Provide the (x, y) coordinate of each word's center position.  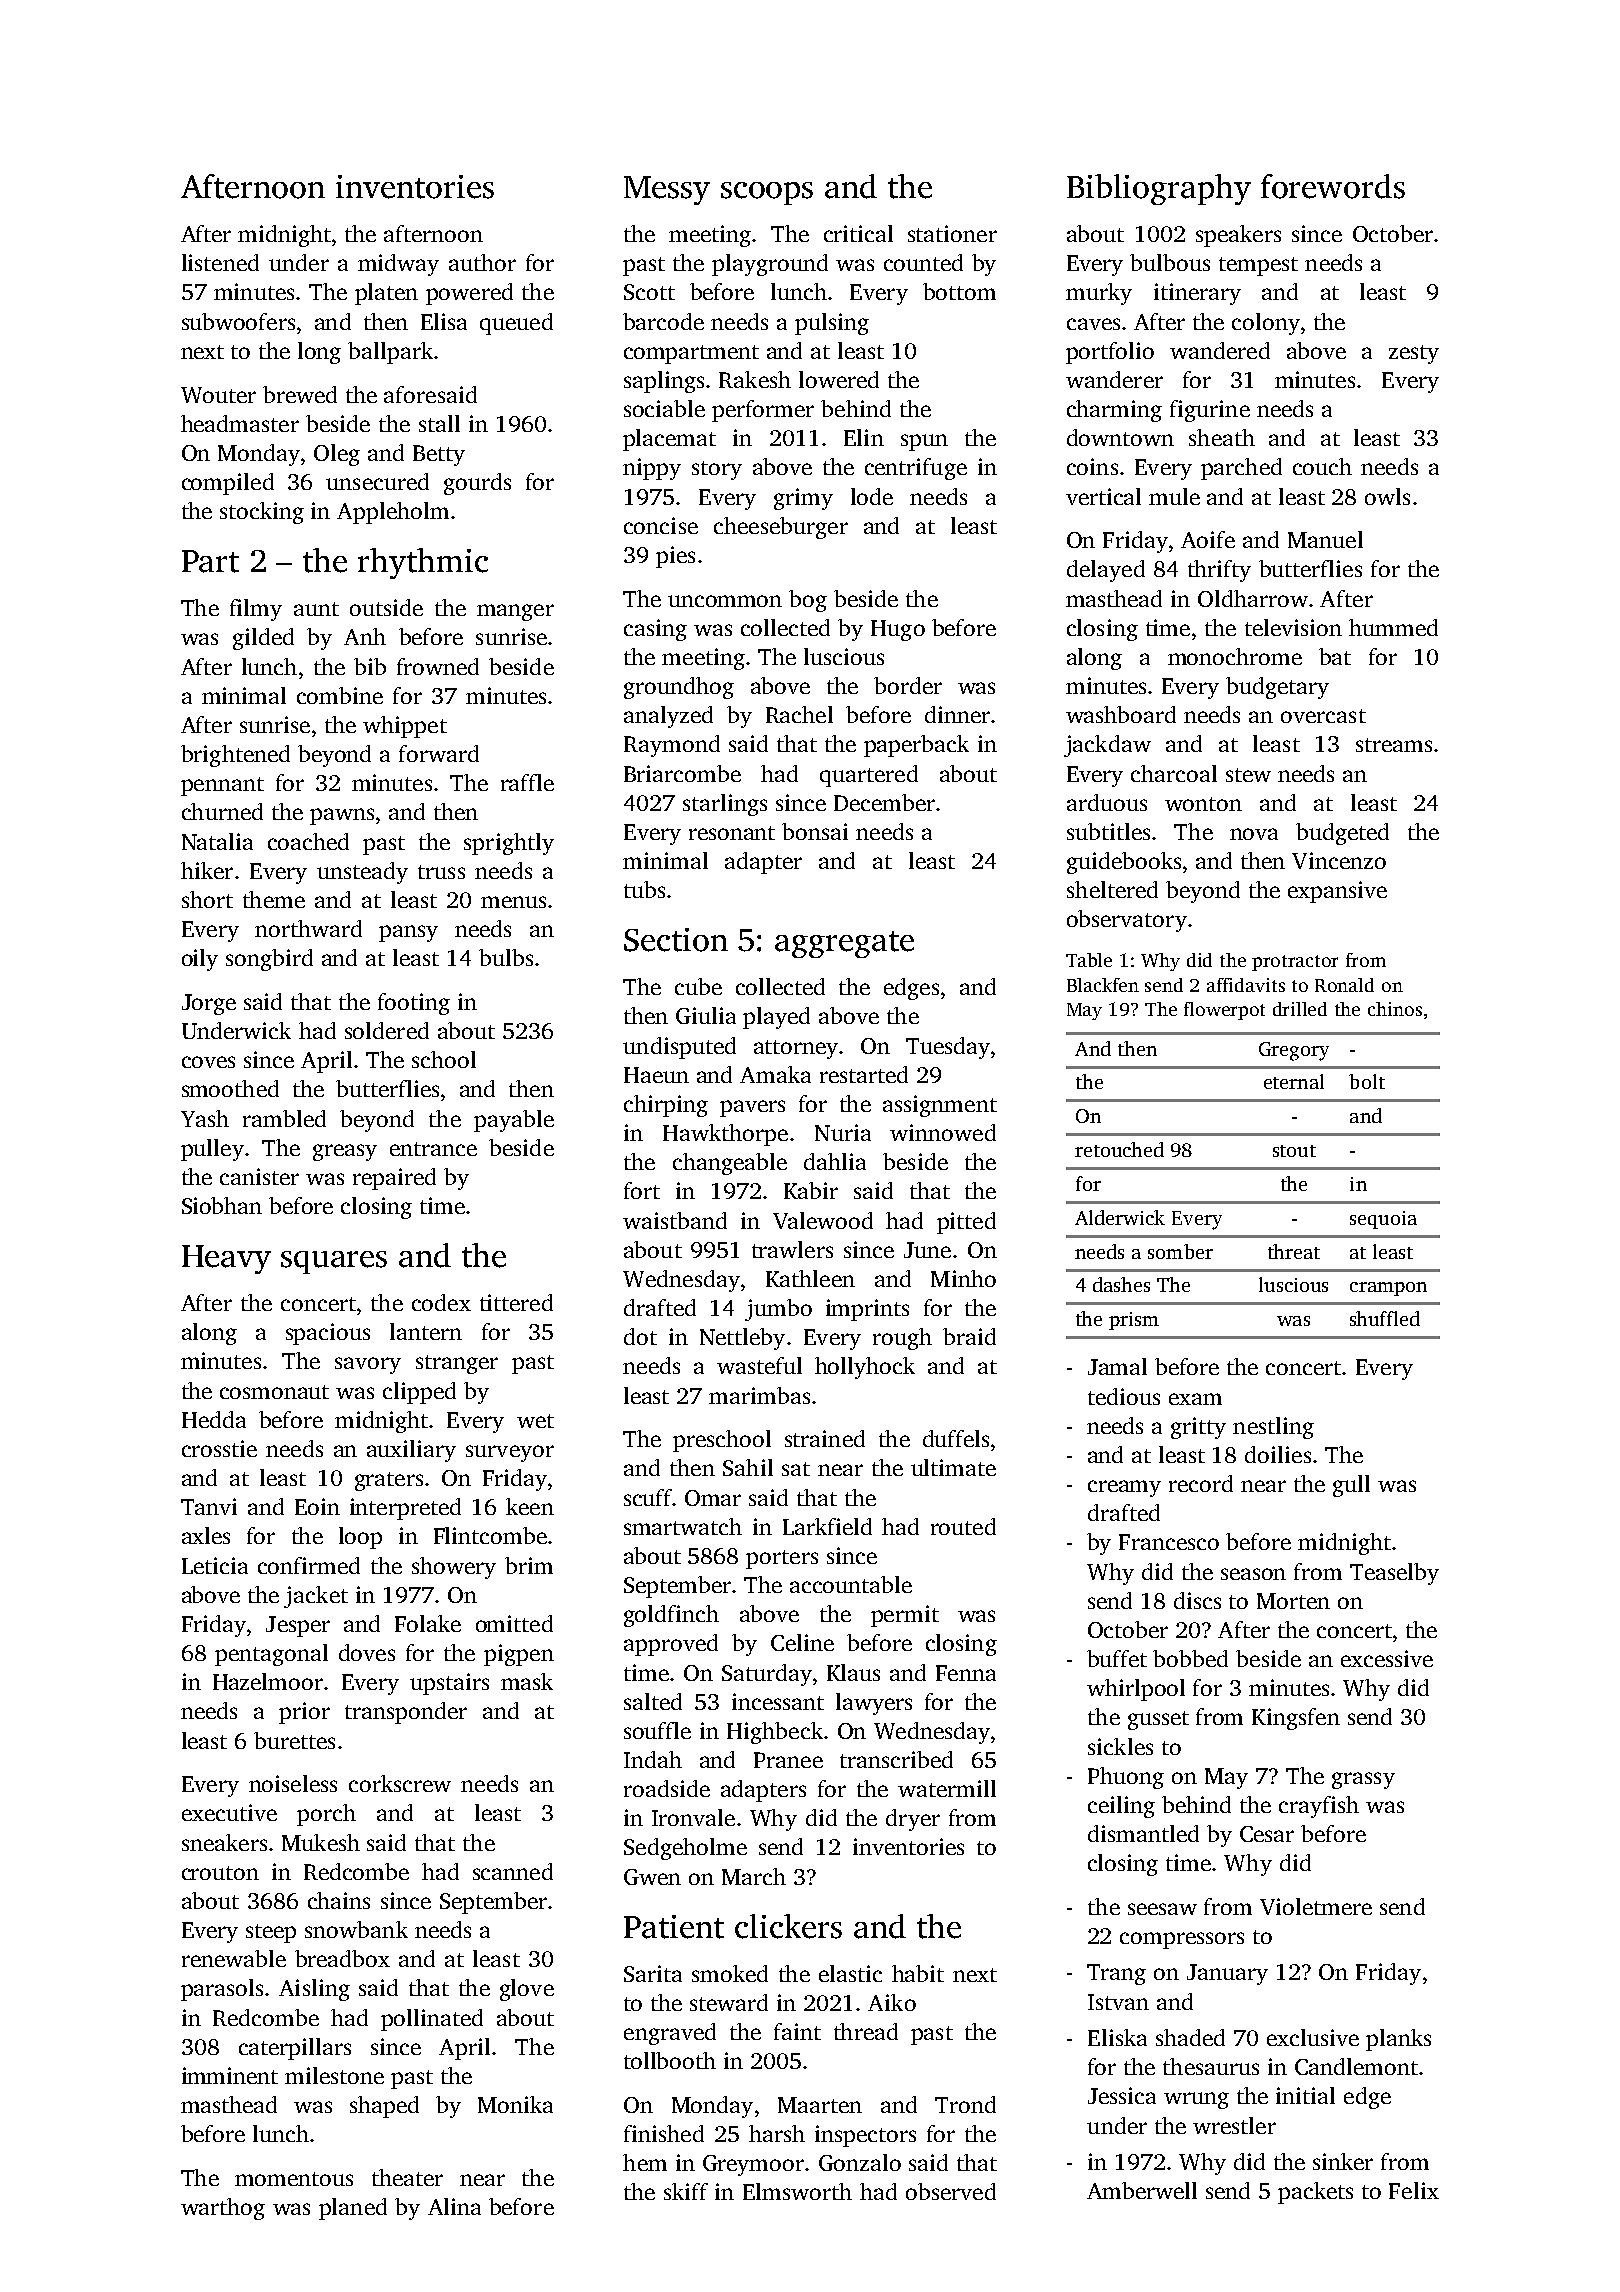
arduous (1107, 802)
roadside (667, 1788)
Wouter (218, 395)
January (1227, 1974)
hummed (1393, 627)
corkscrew (400, 1783)
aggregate (844, 944)
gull (1351, 1486)
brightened (235, 756)
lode (872, 496)
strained (825, 1438)
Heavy (226, 1259)
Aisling (314, 1990)
